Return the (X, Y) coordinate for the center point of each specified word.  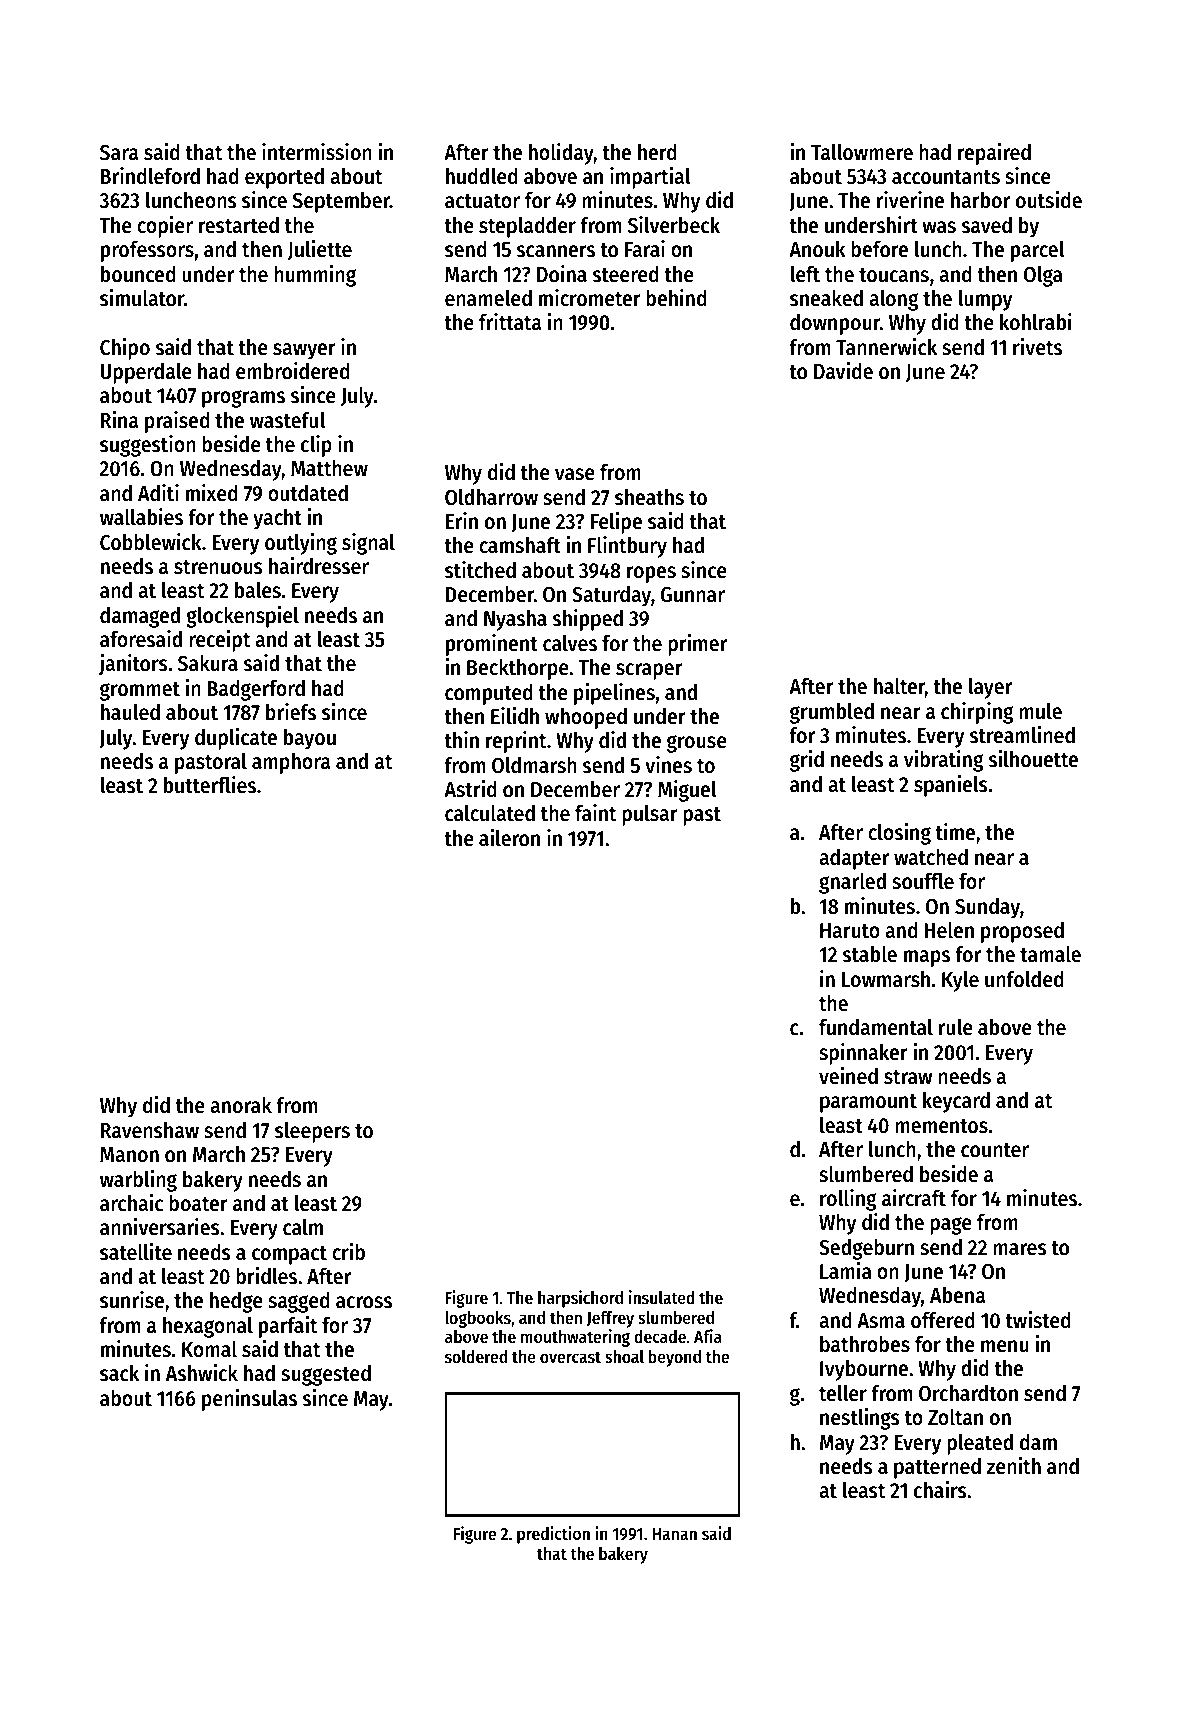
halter (899, 688)
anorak (241, 1105)
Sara (119, 153)
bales (258, 590)
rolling (848, 1200)
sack (119, 1373)
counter (995, 1150)
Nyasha (515, 620)
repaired (994, 154)
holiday (561, 154)
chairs (940, 1490)
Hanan (674, 1534)
